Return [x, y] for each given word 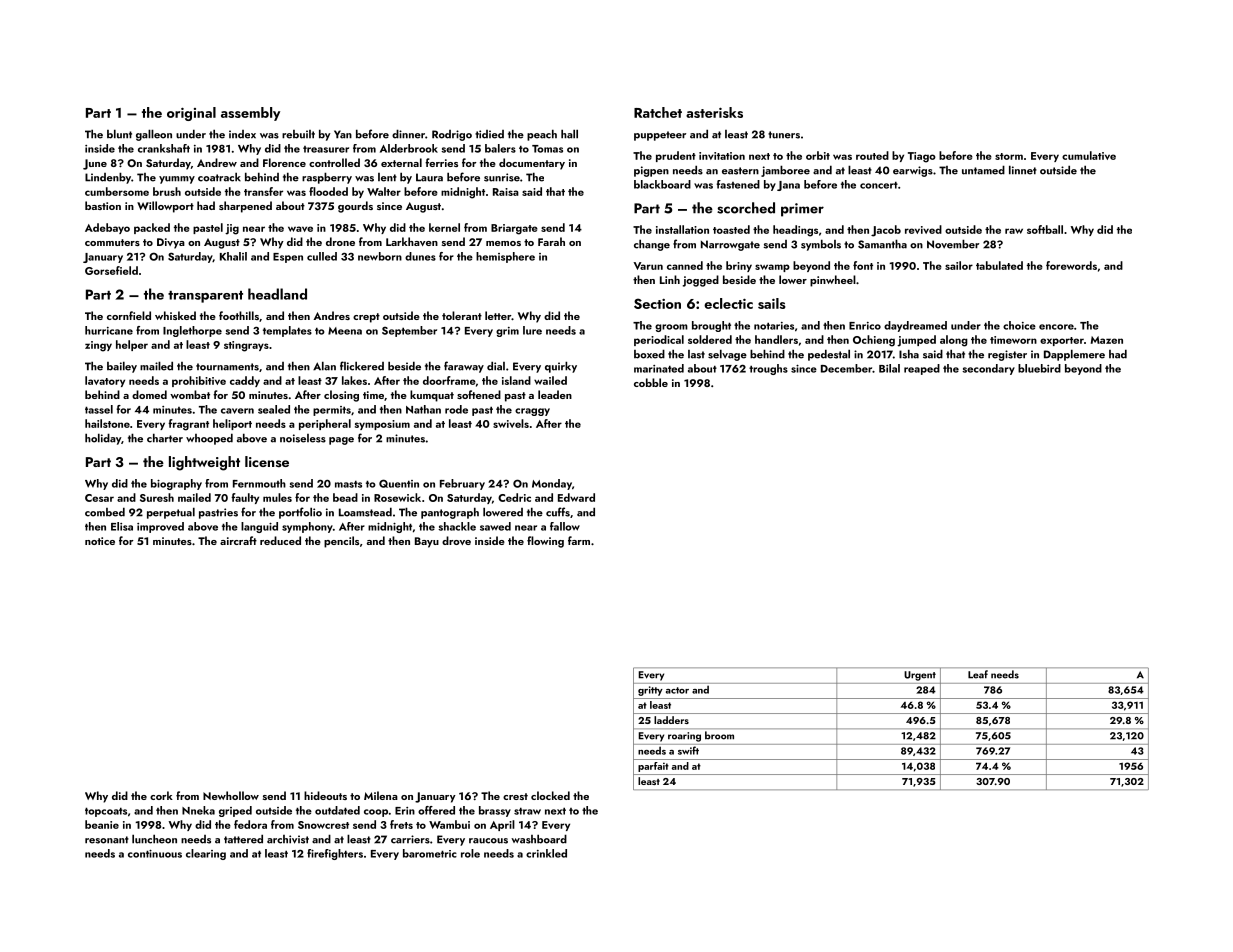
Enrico [865, 326]
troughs [768, 369]
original [191, 114]
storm [1009, 156]
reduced [280, 540]
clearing [206, 854]
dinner [408, 134]
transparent [205, 297]
